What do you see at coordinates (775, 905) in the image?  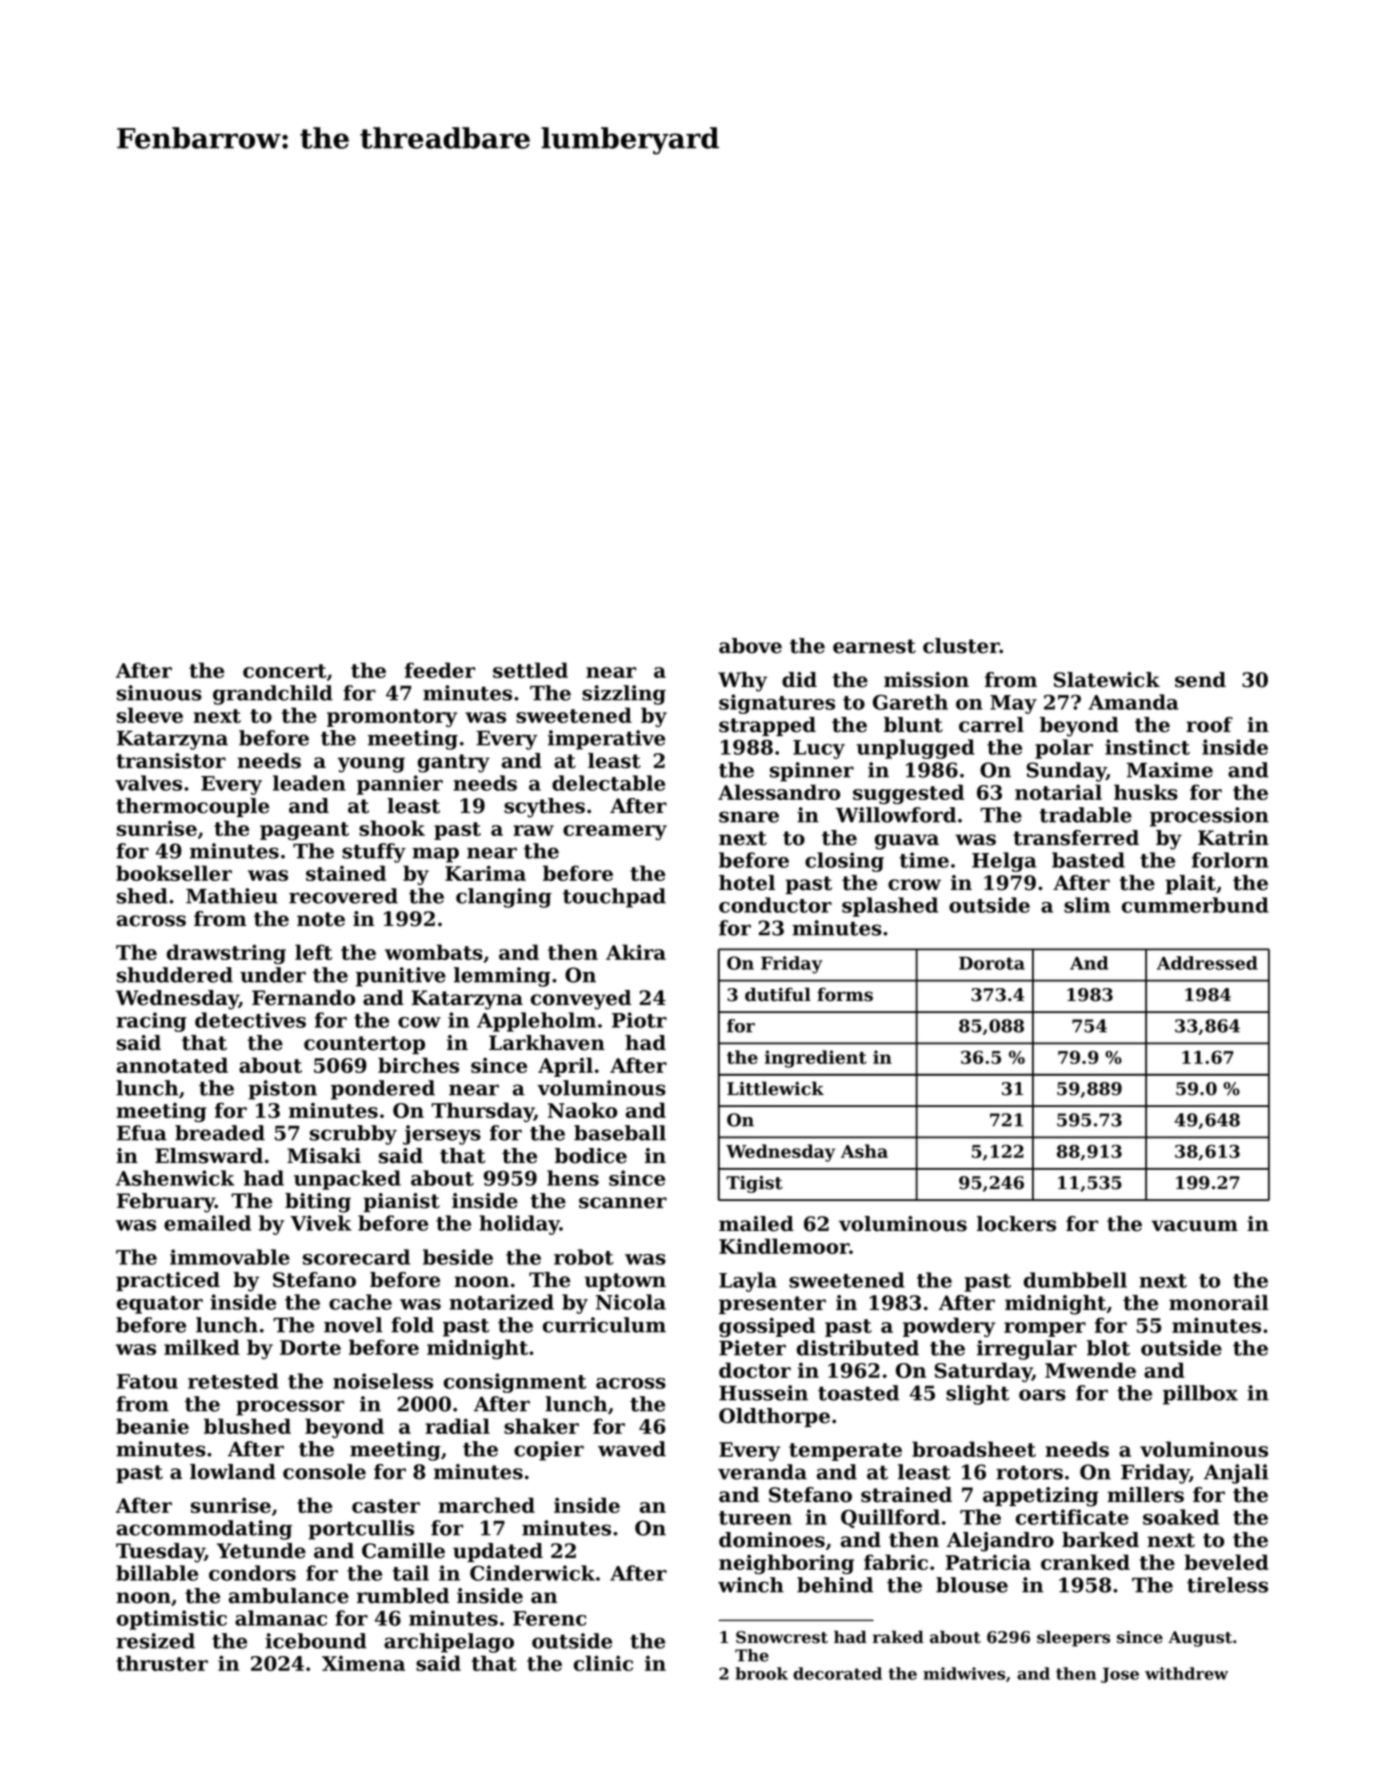 I see `conductor` at bounding box center [775, 905].
